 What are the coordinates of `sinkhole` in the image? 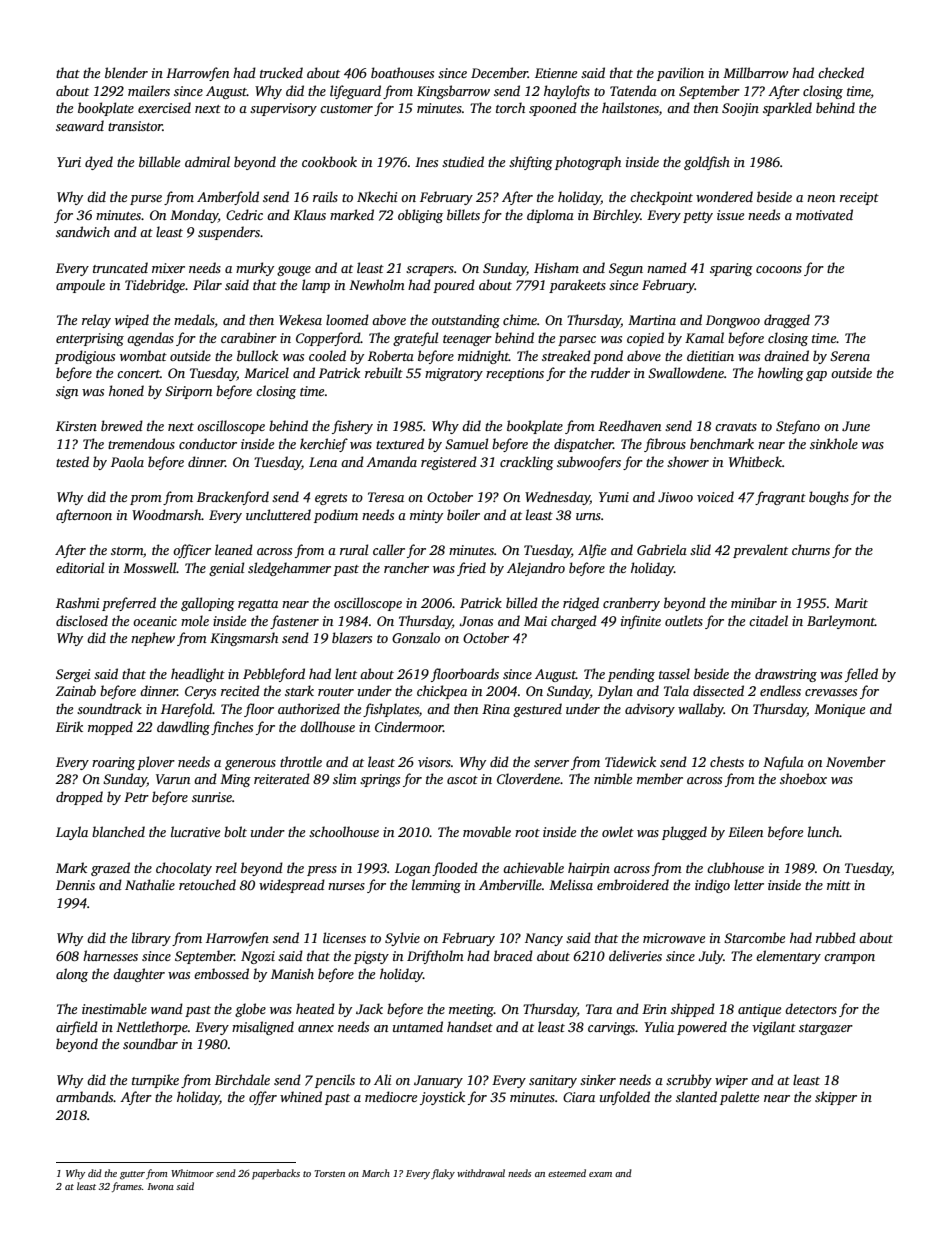 It's located at (834, 443).
